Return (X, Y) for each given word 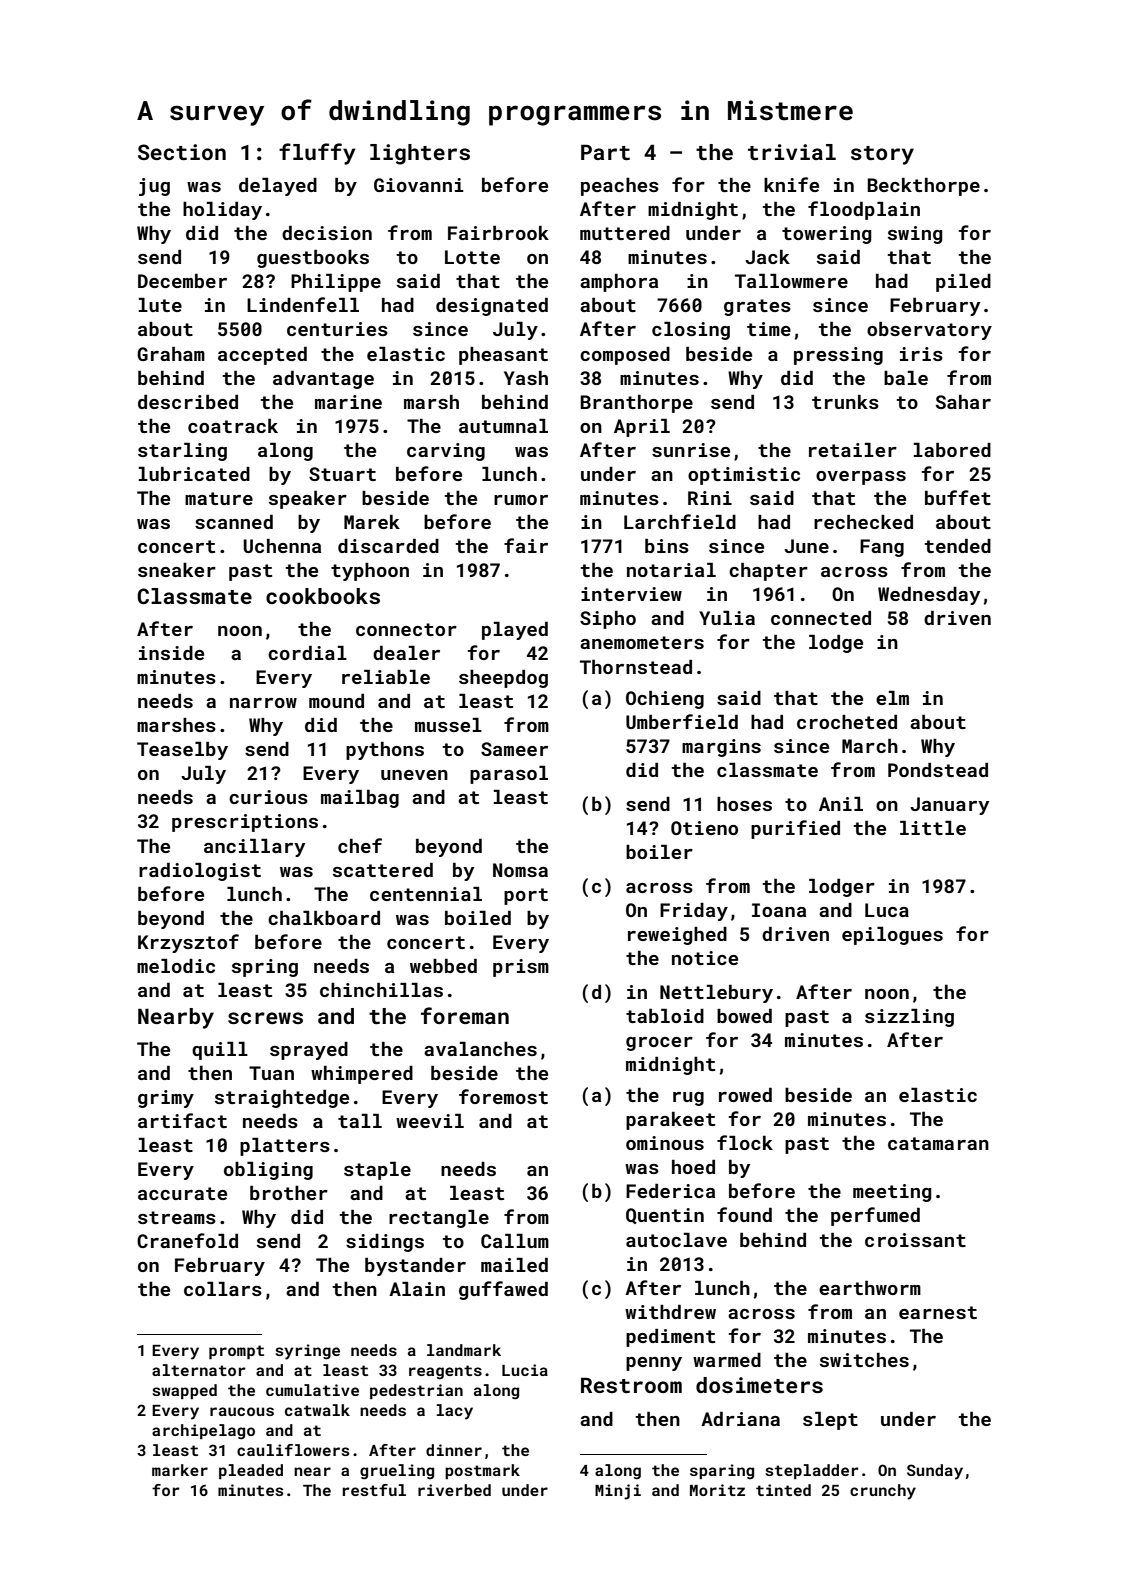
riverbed (454, 1490)
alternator (199, 1370)
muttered (625, 233)
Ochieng (665, 700)
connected (821, 618)
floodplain (864, 210)
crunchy (883, 1492)
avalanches (480, 1049)
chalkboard (324, 918)
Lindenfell (303, 304)
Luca (887, 910)
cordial (307, 653)
